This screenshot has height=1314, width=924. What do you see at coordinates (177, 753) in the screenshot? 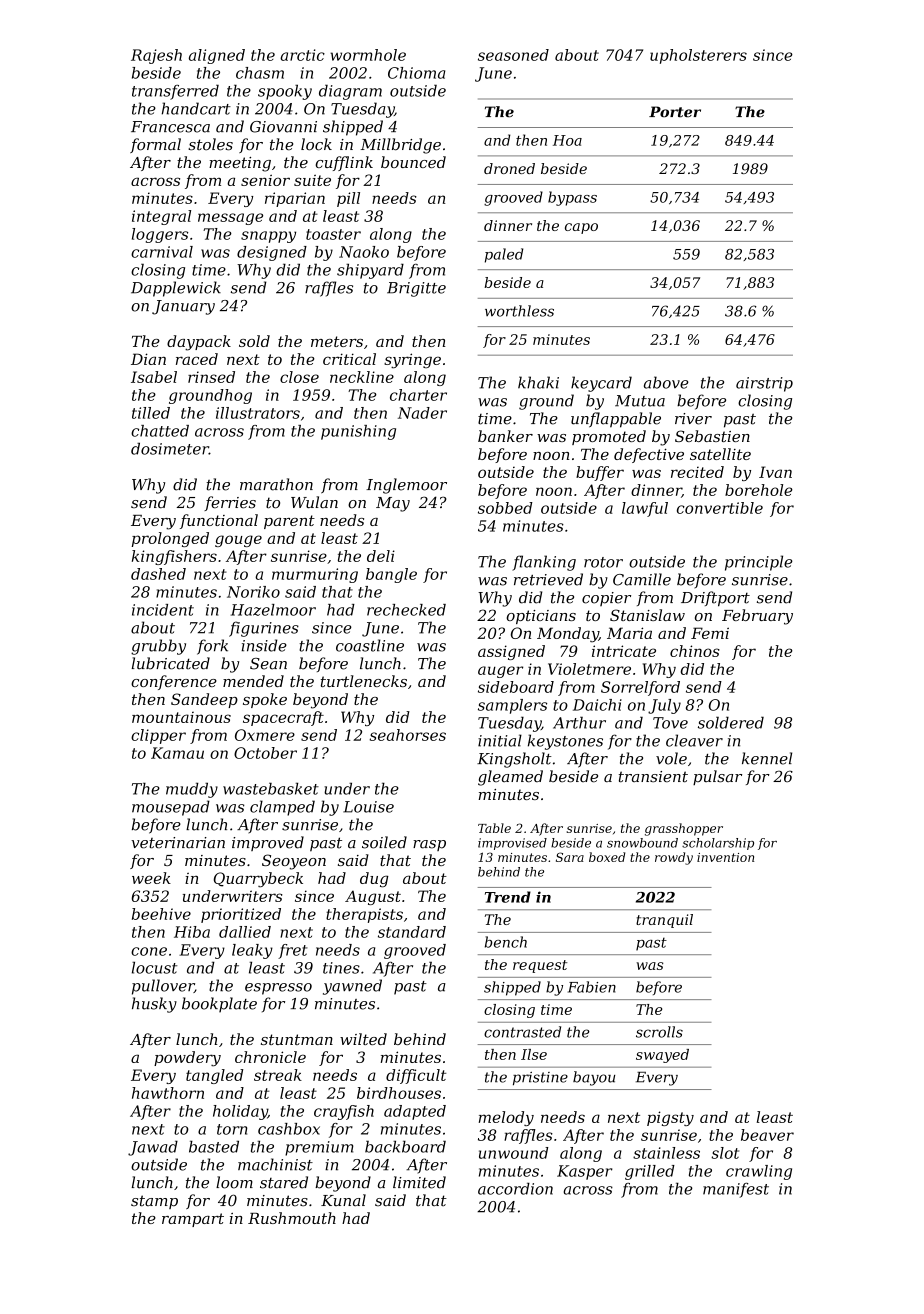
I see `Kamau` at bounding box center [177, 753].
